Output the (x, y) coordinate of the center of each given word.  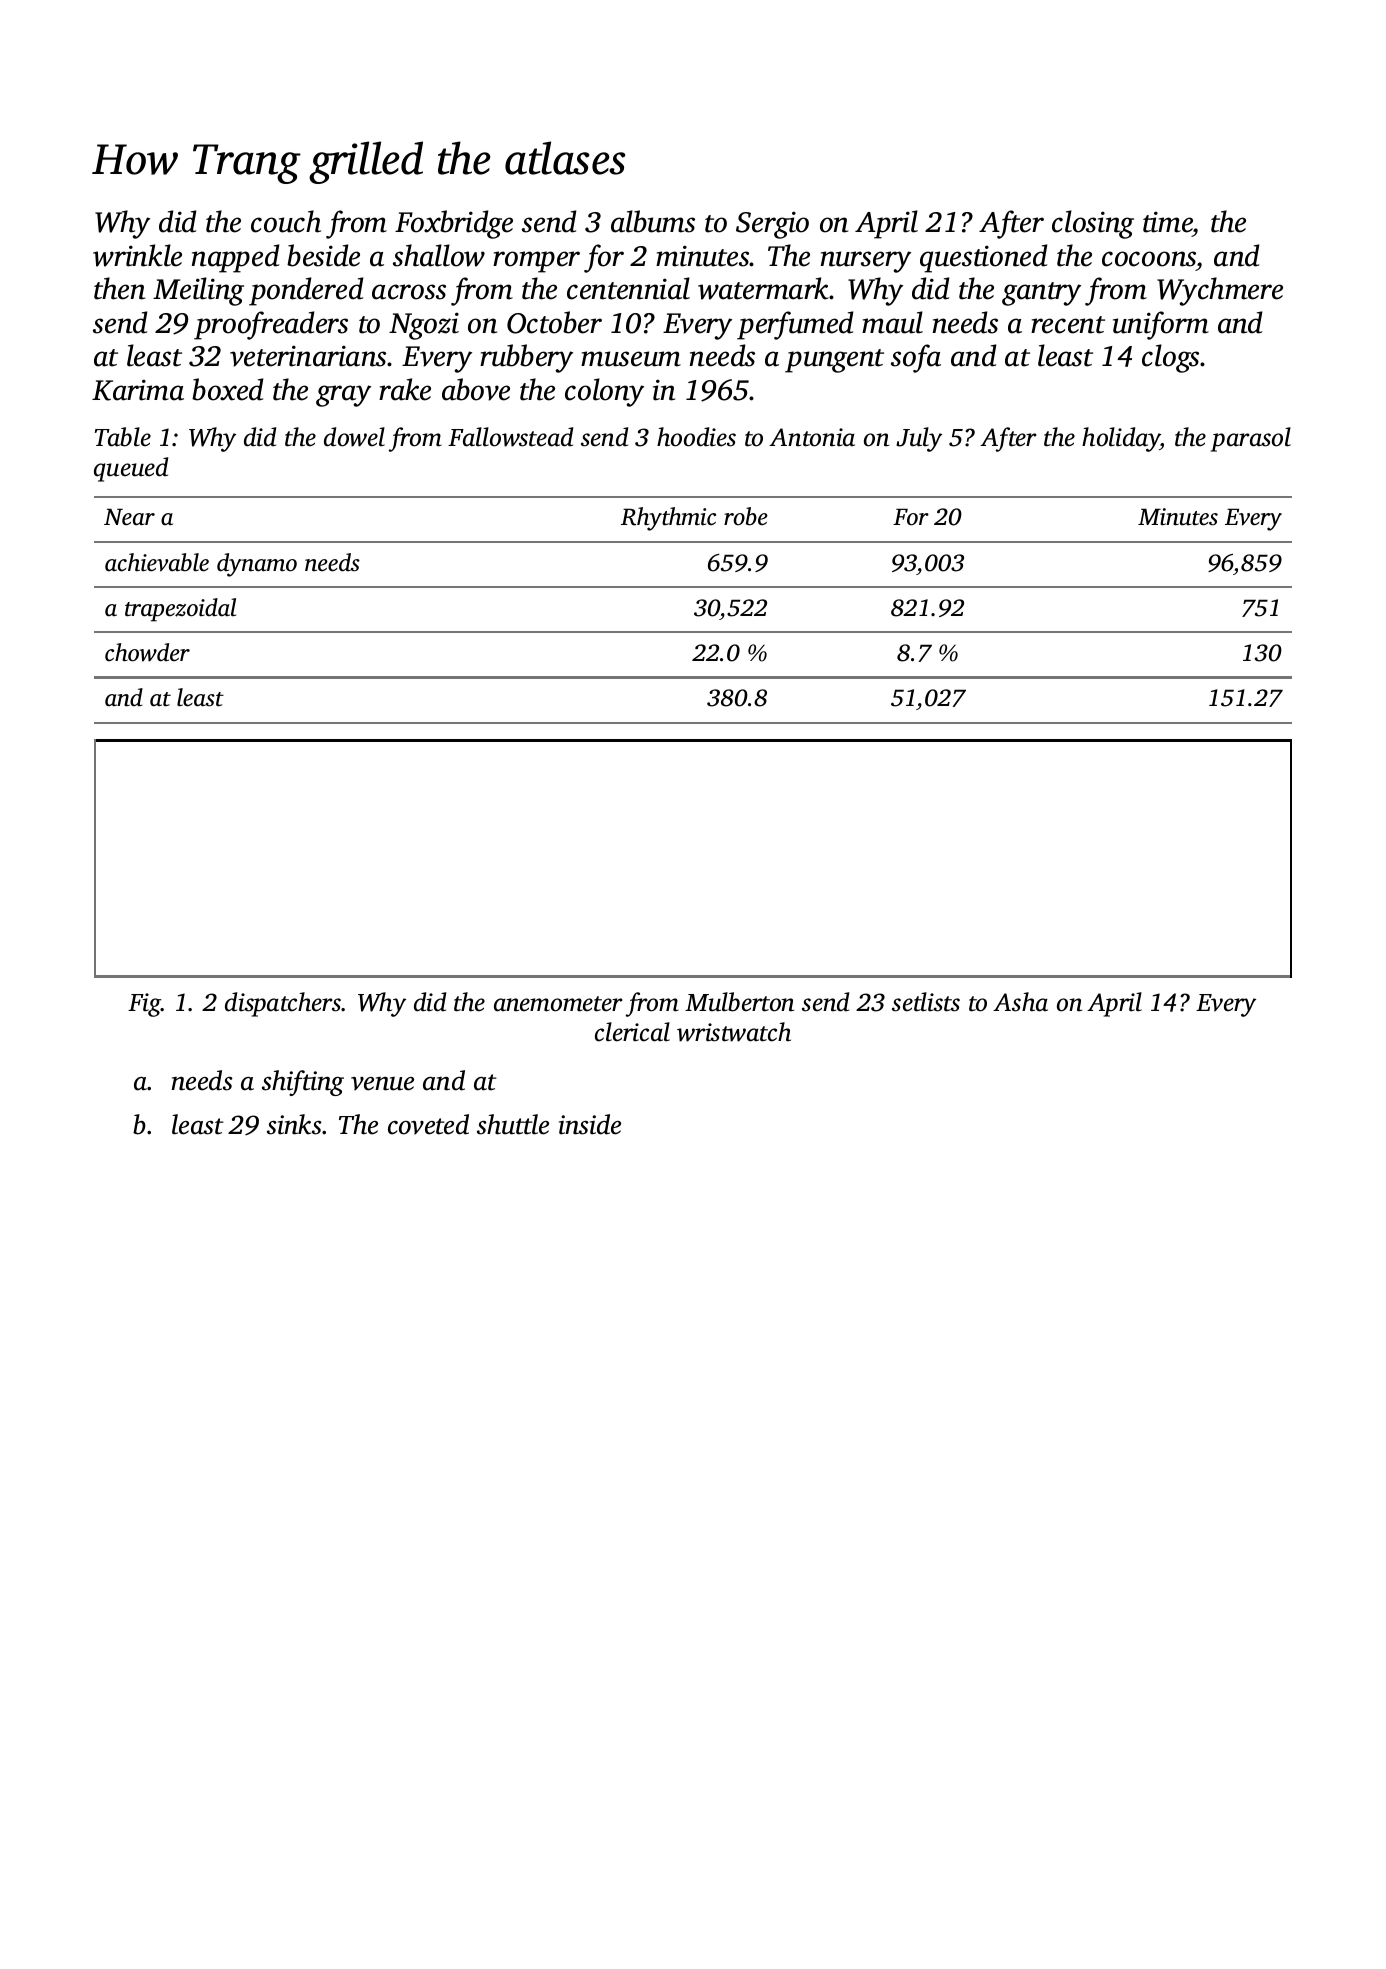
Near (129, 517)
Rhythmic (668, 519)
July (919, 439)
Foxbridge (454, 224)
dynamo (257, 565)
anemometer (558, 1004)
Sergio (772, 225)
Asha (1020, 1002)
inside (590, 1124)
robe (746, 516)
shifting (303, 1083)
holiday (1121, 439)
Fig (144, 1005)
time (1168, 223)
